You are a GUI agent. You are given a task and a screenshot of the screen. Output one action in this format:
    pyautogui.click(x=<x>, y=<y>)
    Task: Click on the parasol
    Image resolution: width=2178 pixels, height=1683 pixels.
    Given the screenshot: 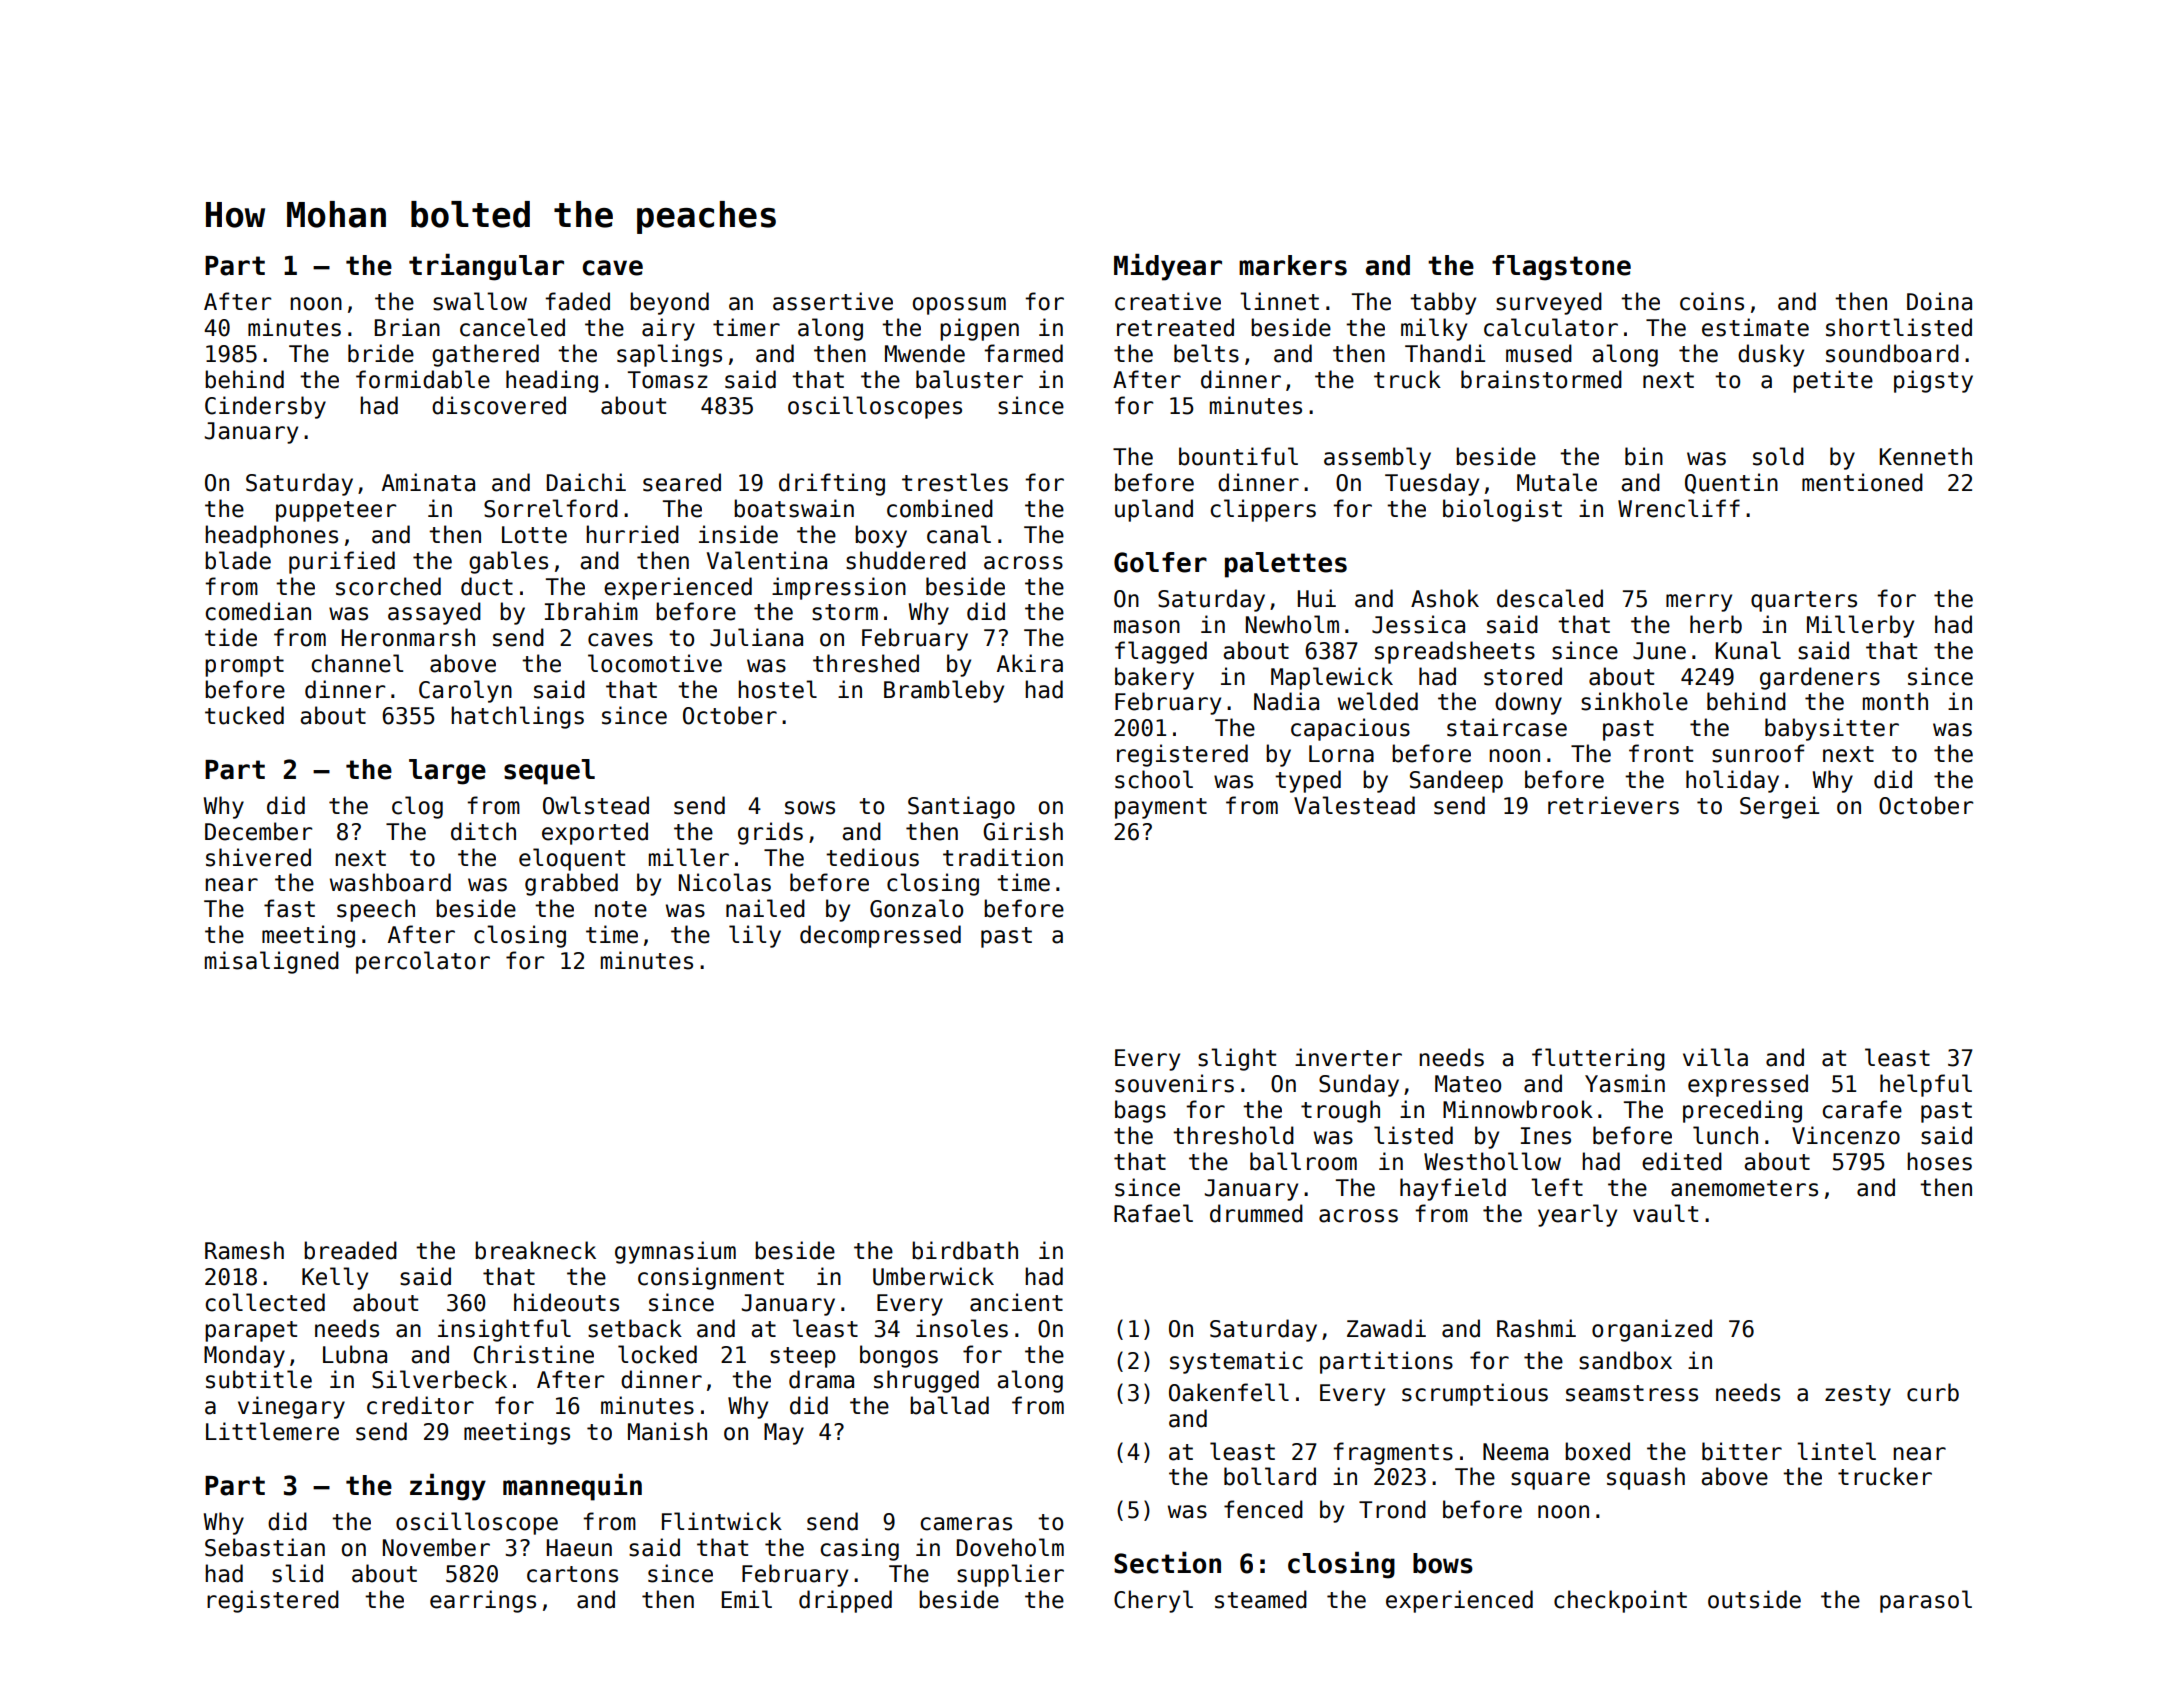 What is the action you would take?
    pyautogui.click(x=1926, y=1601)
